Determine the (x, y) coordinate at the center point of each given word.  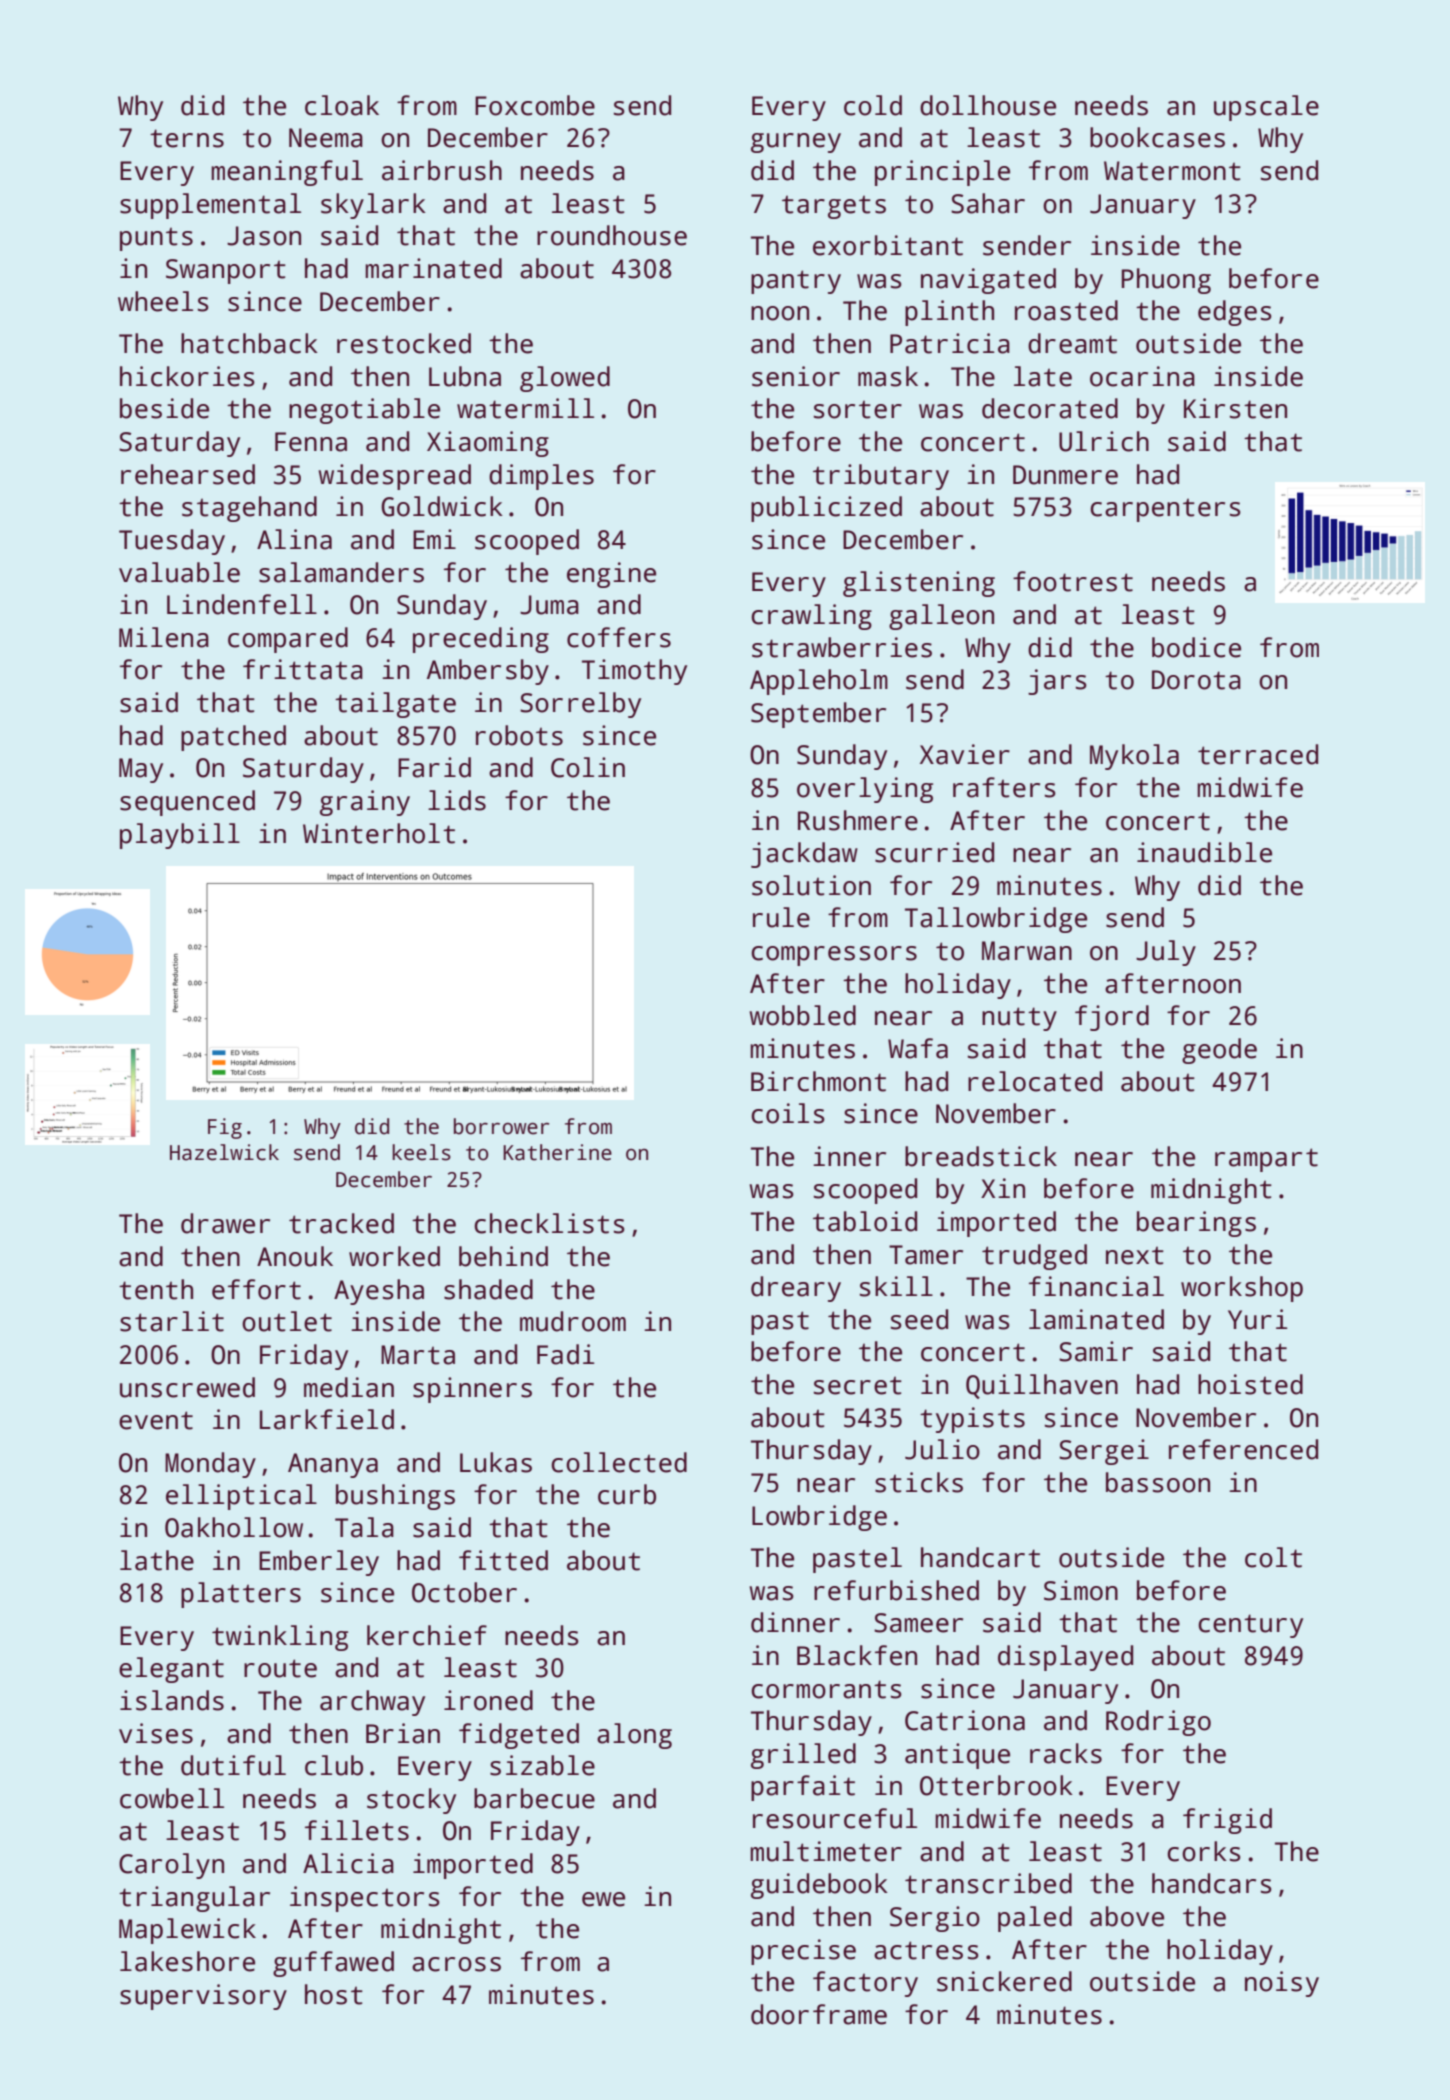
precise (803, 1952)
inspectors (365, 1899)
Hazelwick (224, 1152)
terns (187, 138)
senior (796, 376)
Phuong (1166, 281)
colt (1273, 1557)
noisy (1282, 1984)
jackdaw (804, 855)
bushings (395, 1497)
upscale (1266, 108)
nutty (1019, 1019)
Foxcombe (535, 105)
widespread (394, 477)
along (634, 1736)
